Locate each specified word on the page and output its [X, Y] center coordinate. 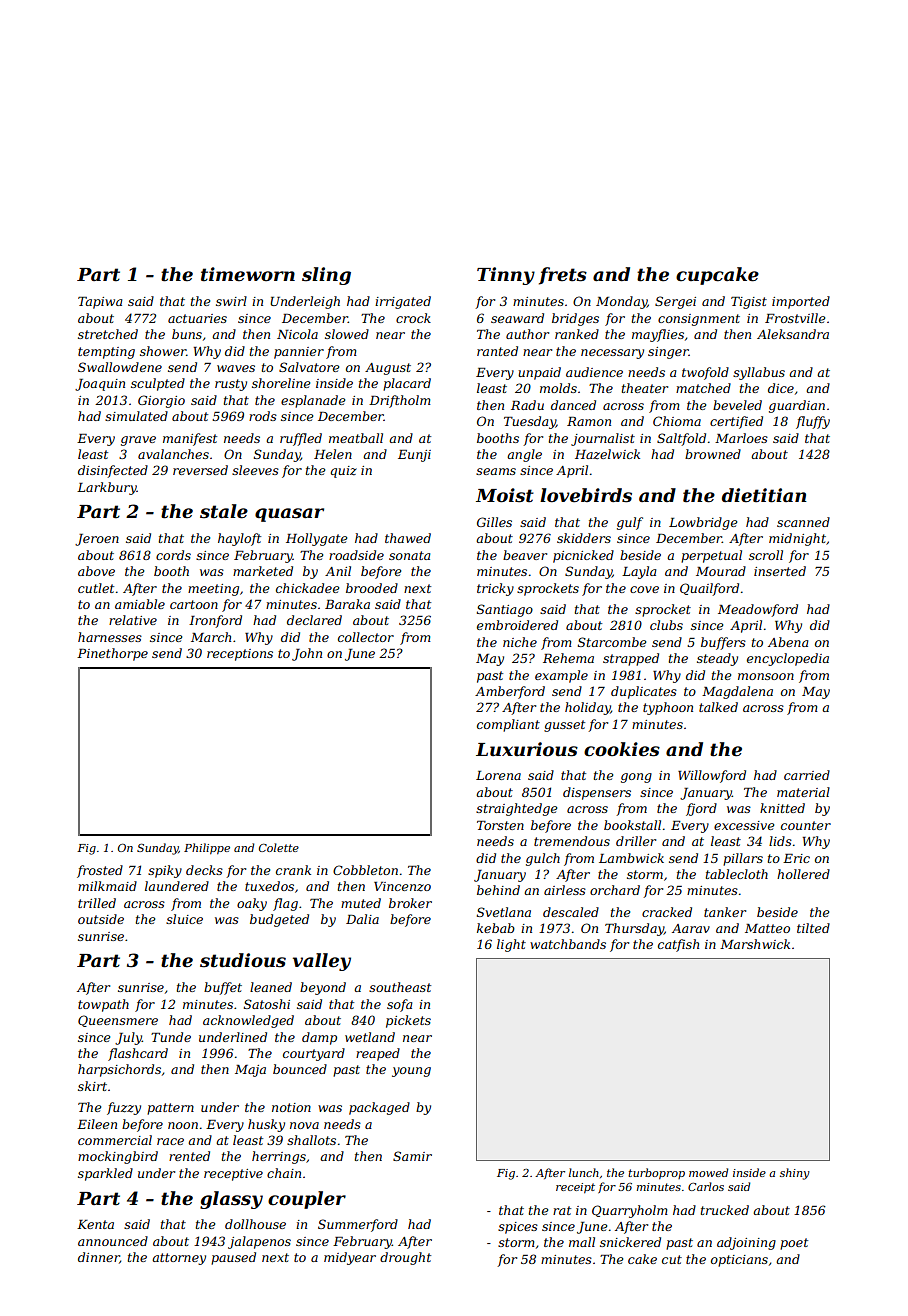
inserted [780, 571]
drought [405, 1258]
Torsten [500, 825]
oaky [252, 904]
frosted [100, 871]
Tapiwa [100, 303]
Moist [505, 495]
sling [326, 276]
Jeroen [97, 540]
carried [807, 775]
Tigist [749, 303]
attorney [179, 1259]
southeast [400, 987]
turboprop [656, 1173]
